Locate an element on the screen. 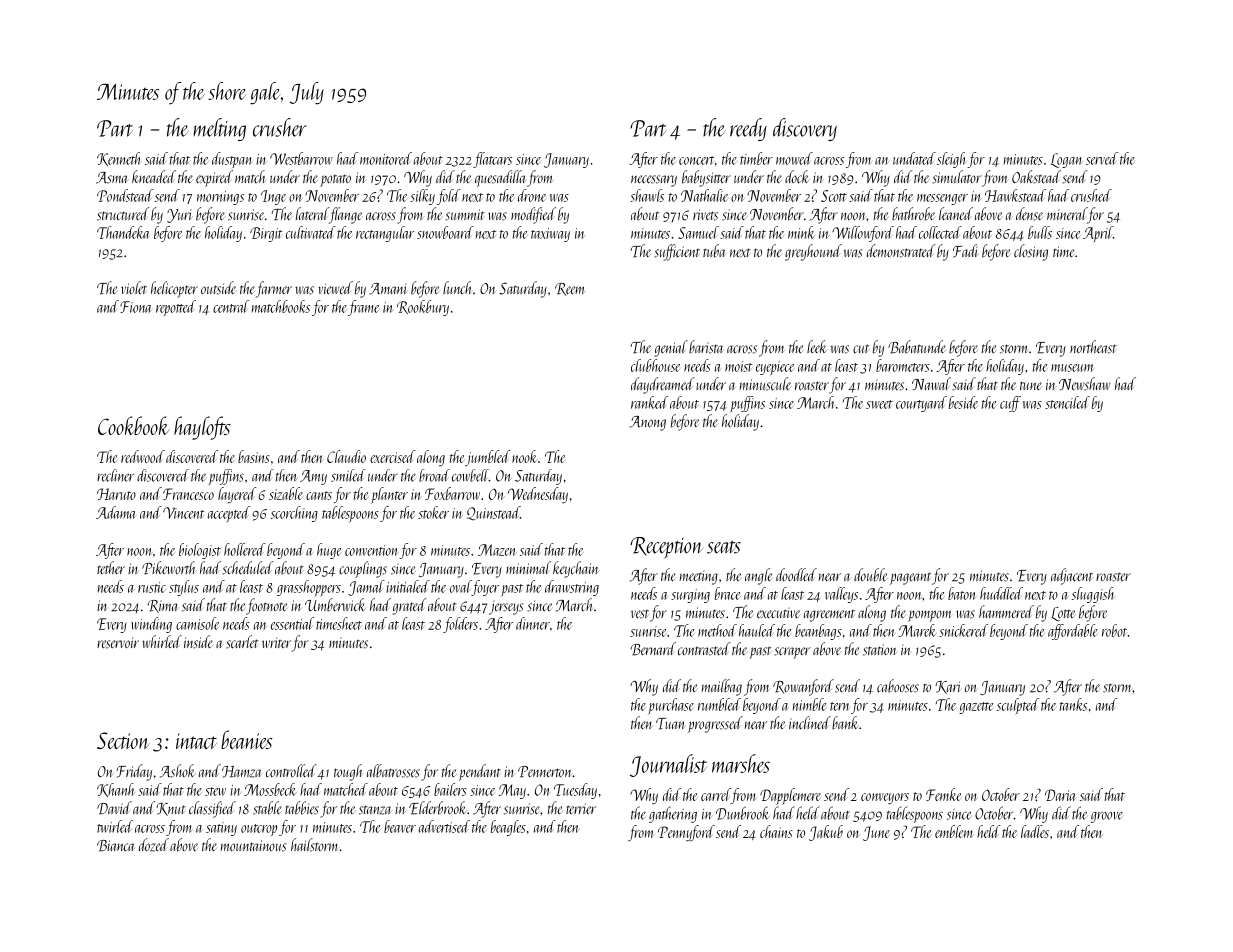  served is located at coordinates (1102, 158).
